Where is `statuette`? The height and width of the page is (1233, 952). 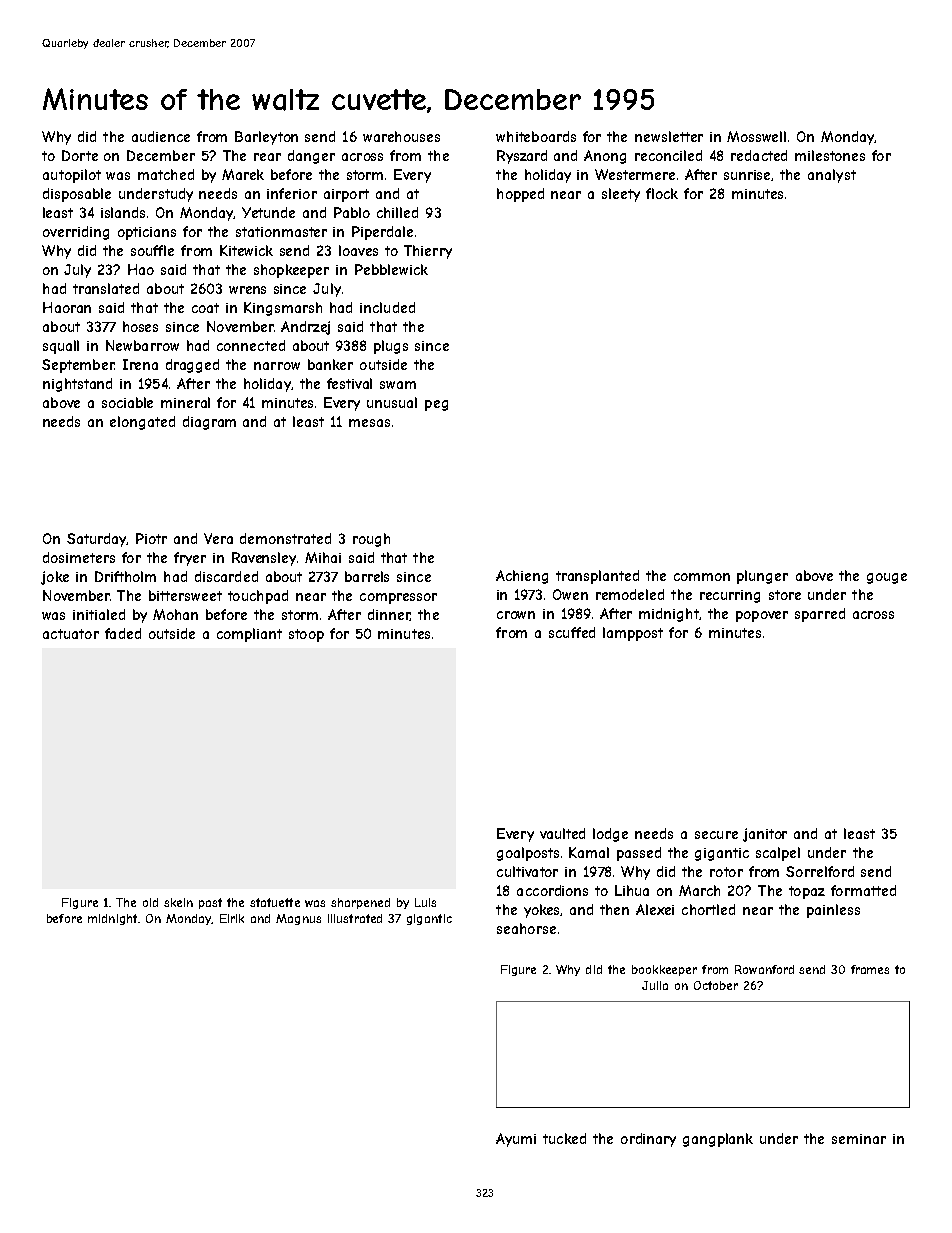
statuette is located at coordinates (275, 902).
